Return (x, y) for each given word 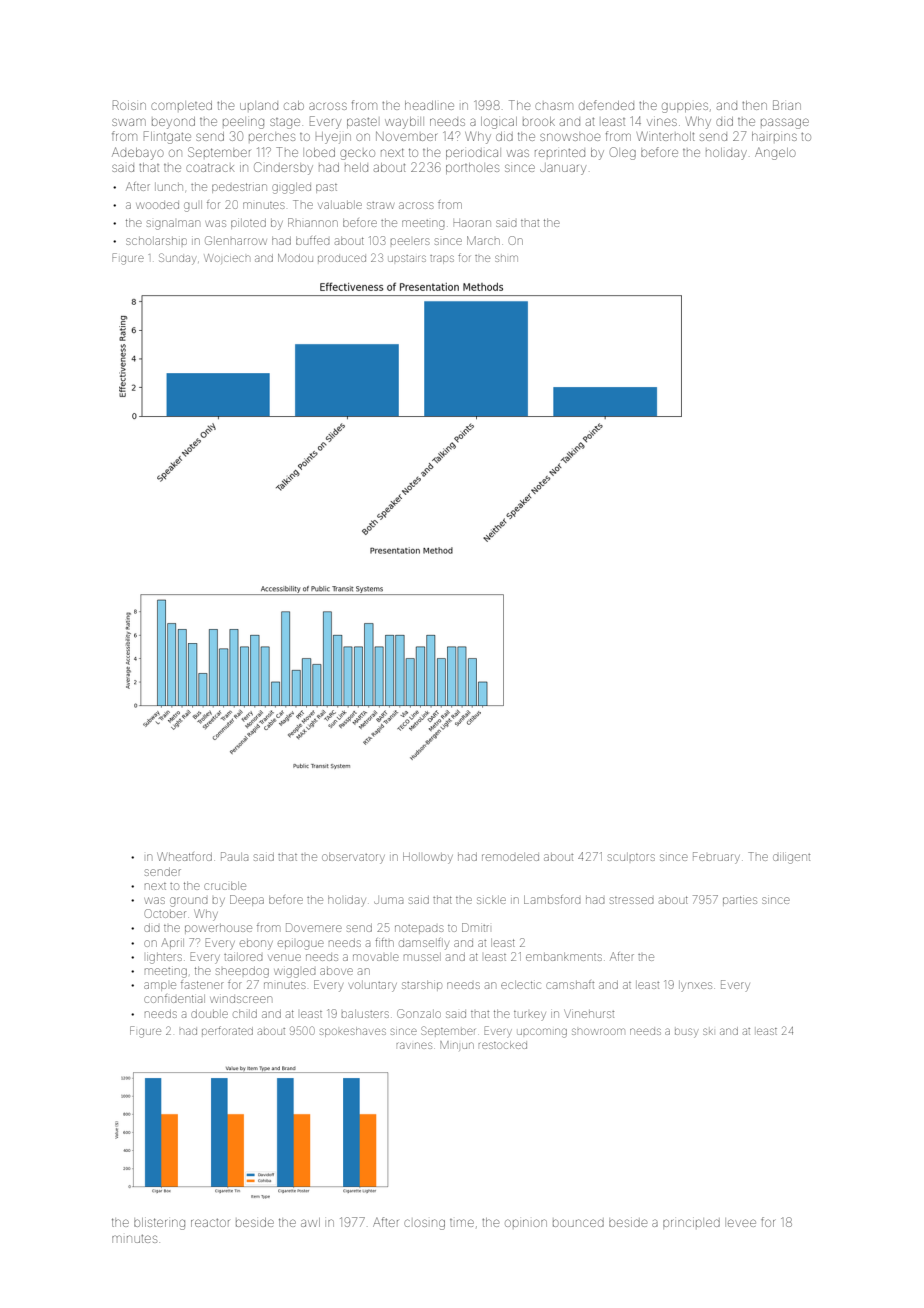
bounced (578, 1223)
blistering (159, 1224)
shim (506, 258)
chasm (554, 106)
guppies (685, 107)
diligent (791, 858)
